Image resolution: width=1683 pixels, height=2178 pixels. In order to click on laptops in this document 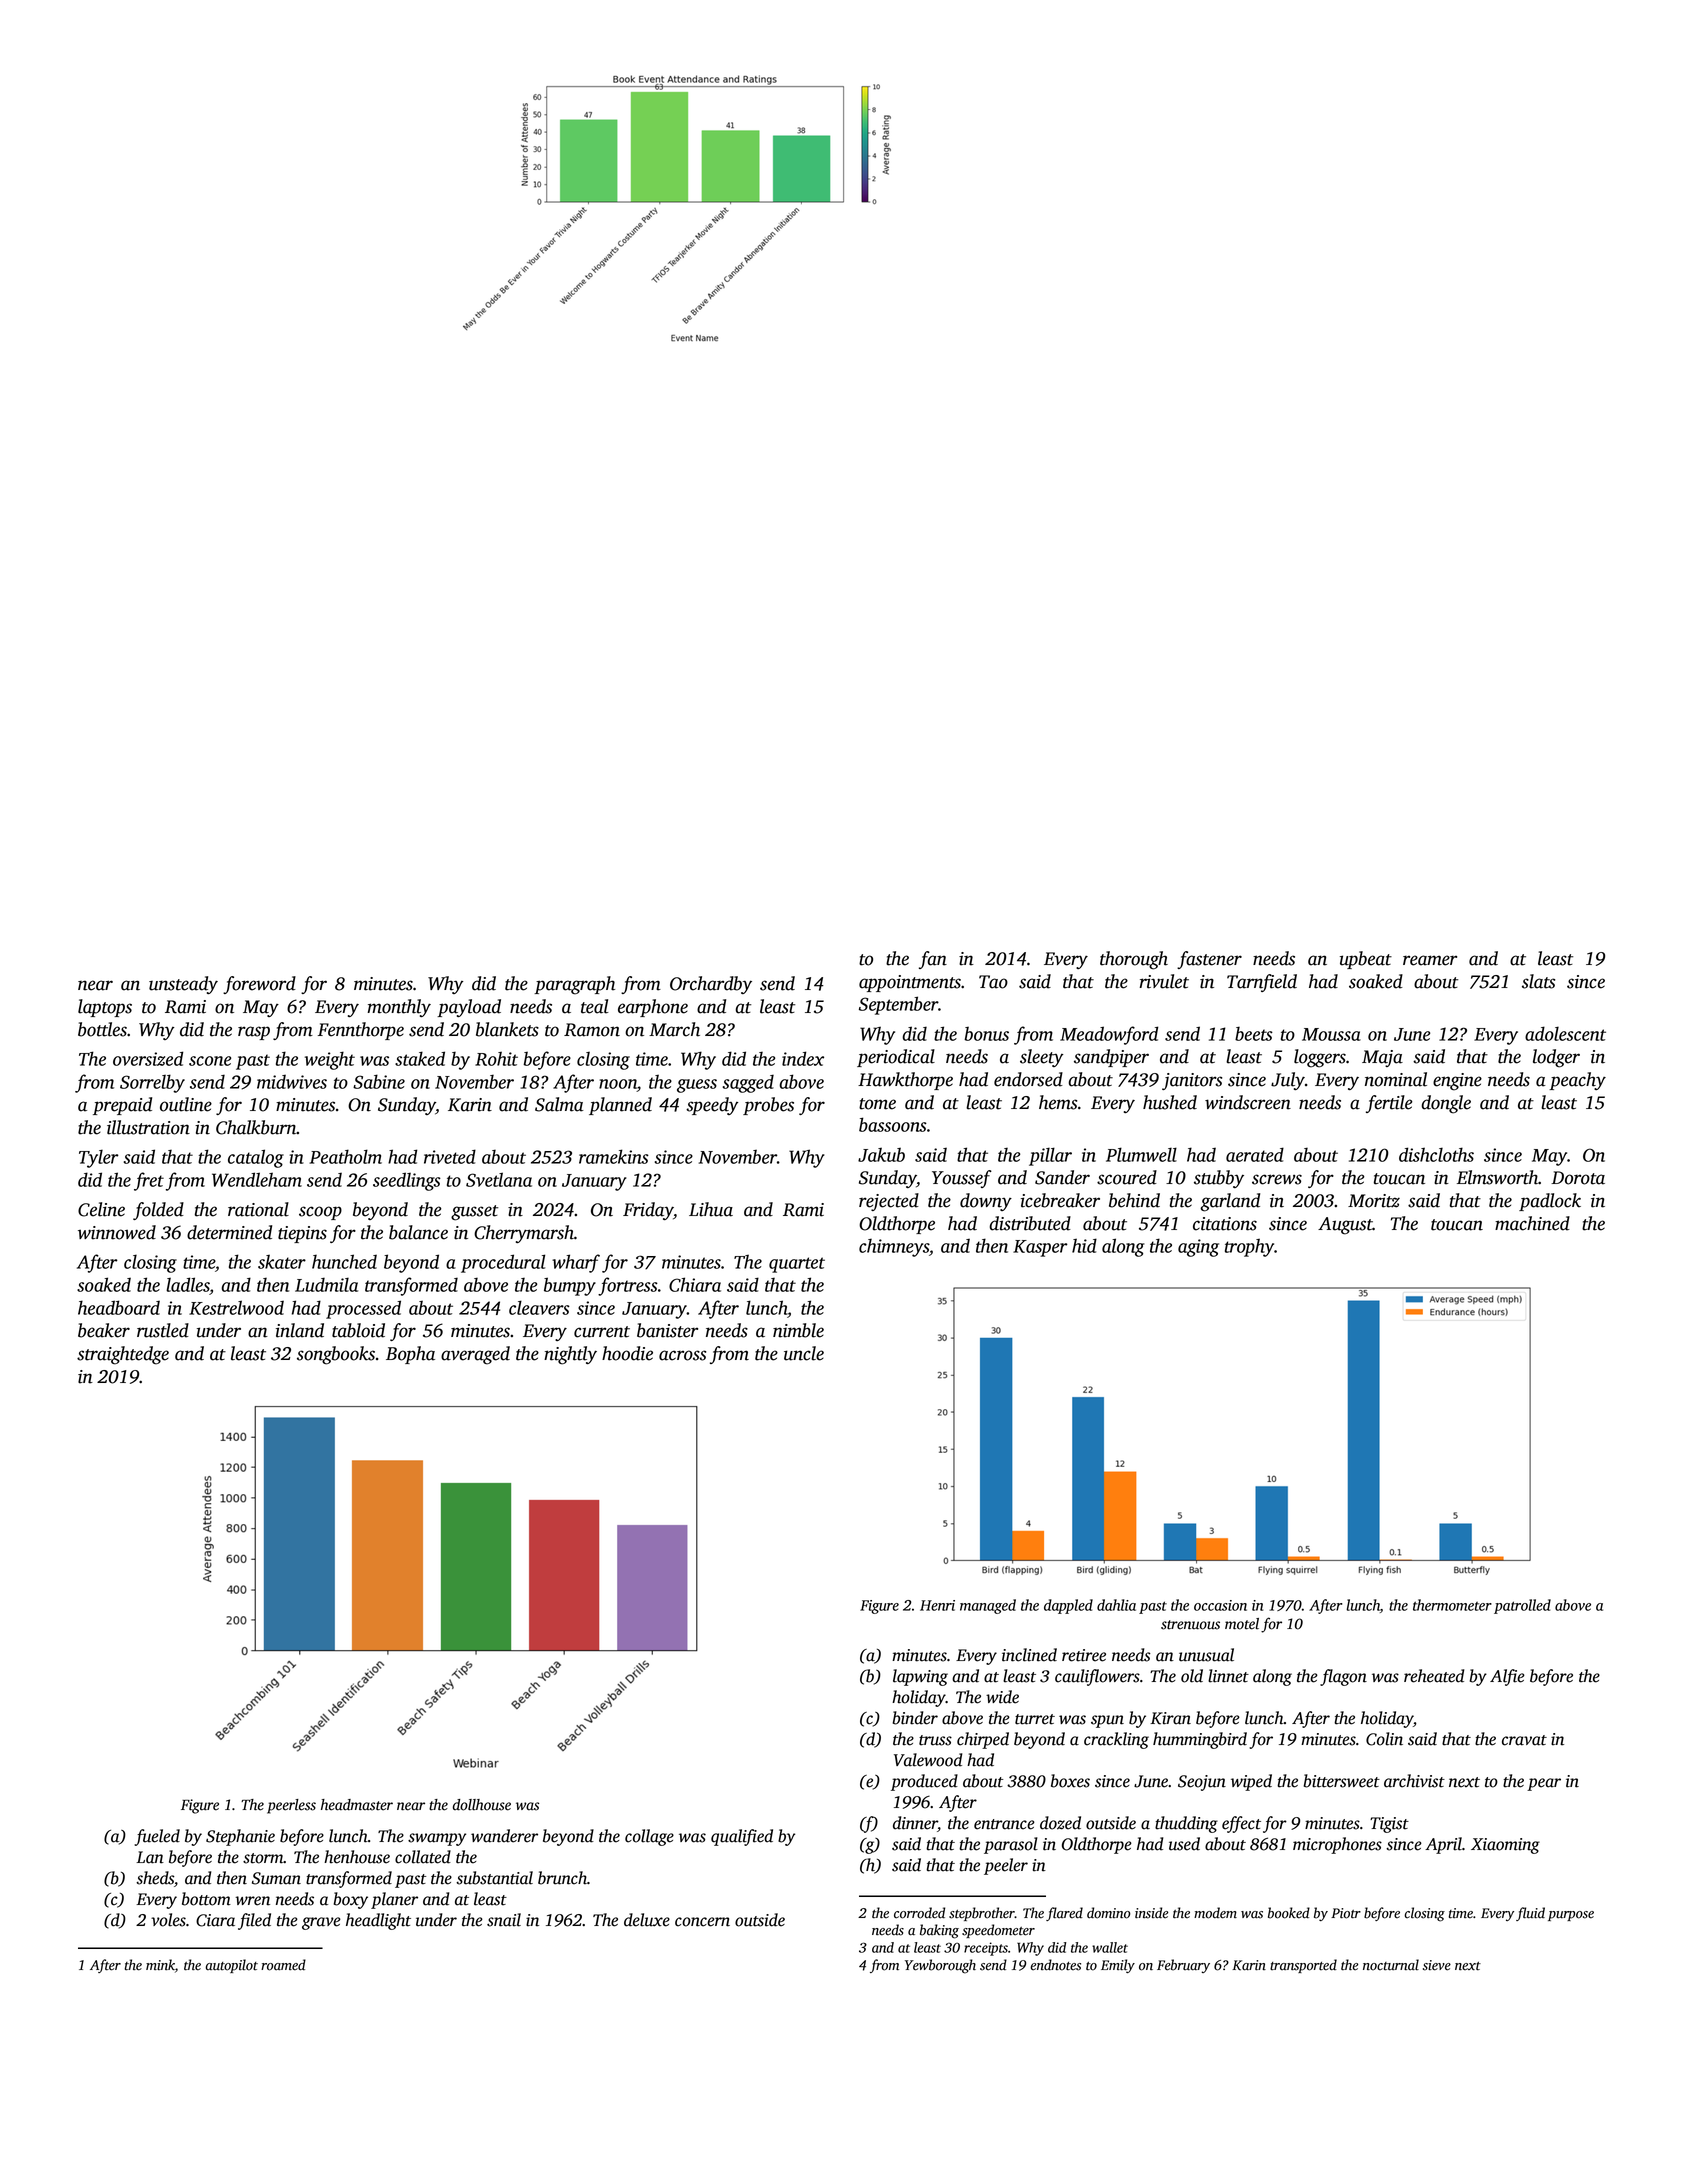, I will do `click(105, 1008)`.
